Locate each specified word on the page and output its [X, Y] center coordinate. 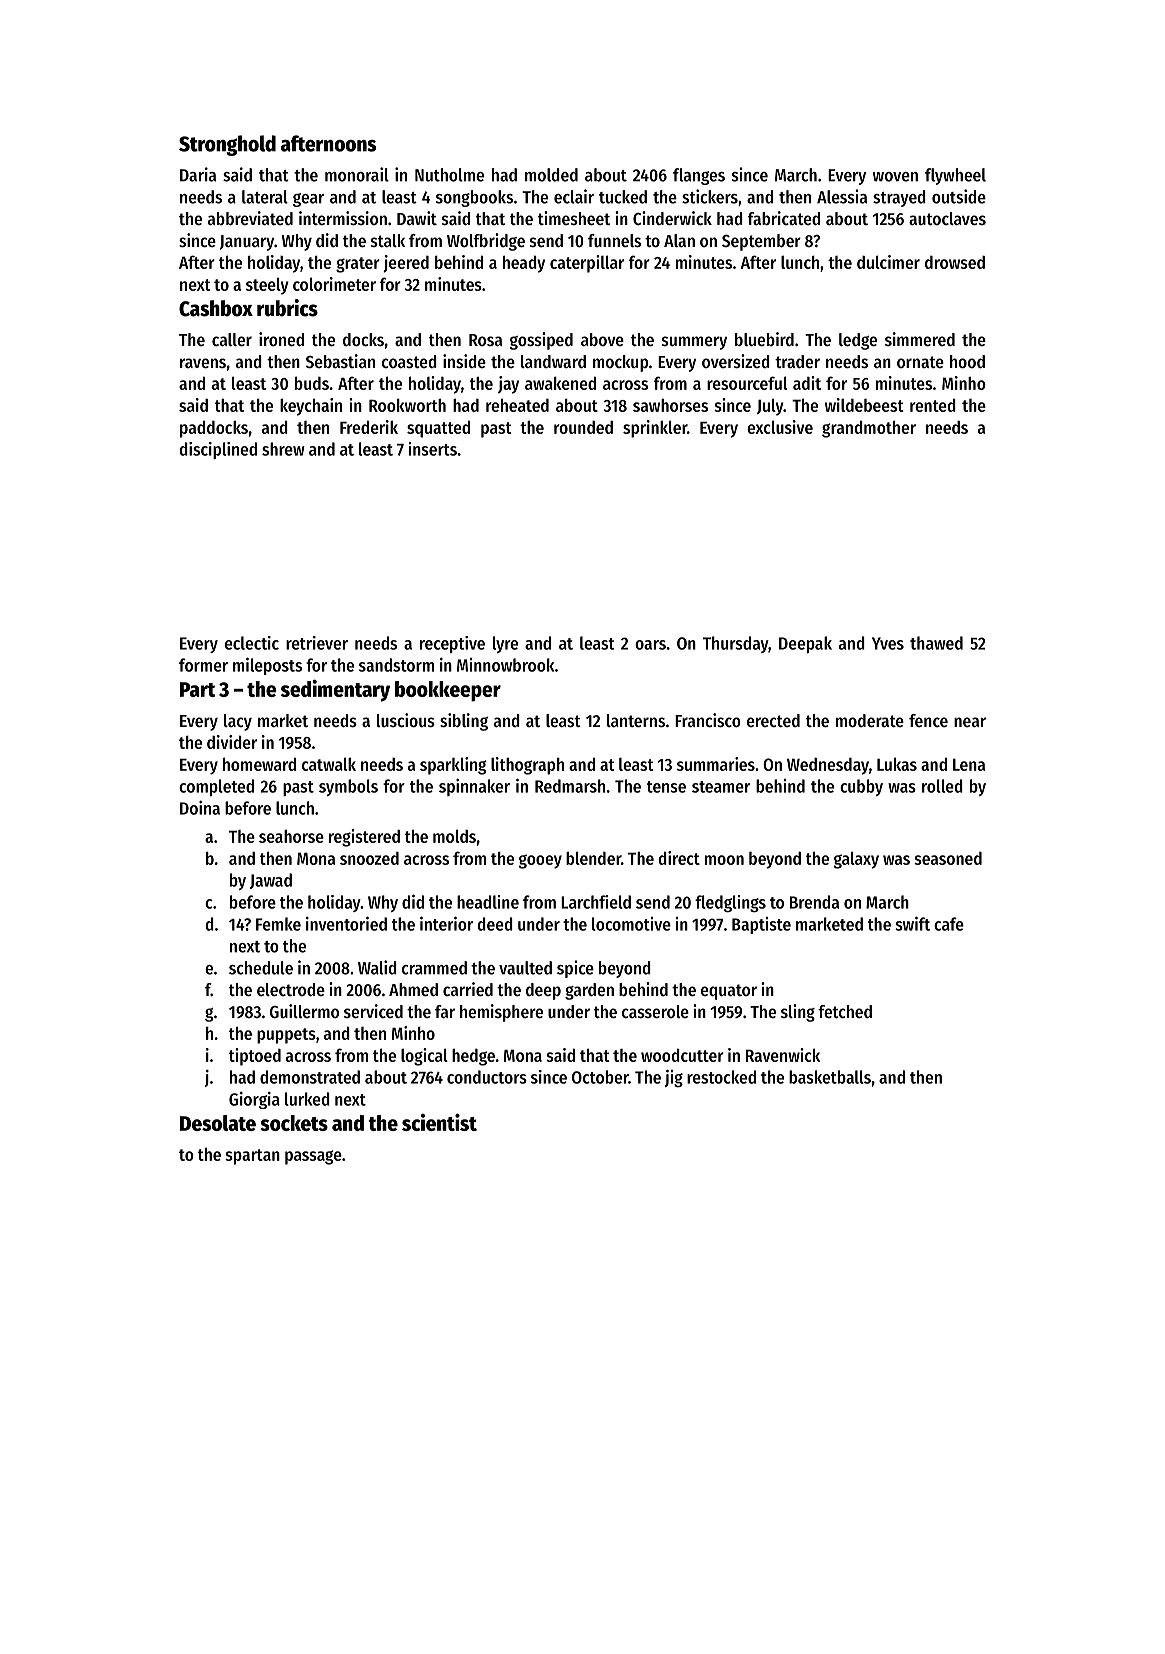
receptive [452, 644]
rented [933, 405]
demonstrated [310, 1077]
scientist [439, 1122]
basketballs [830, 1077]
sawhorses [670, 405]
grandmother [869, 429]
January [247, 243]
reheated [517, 405]
